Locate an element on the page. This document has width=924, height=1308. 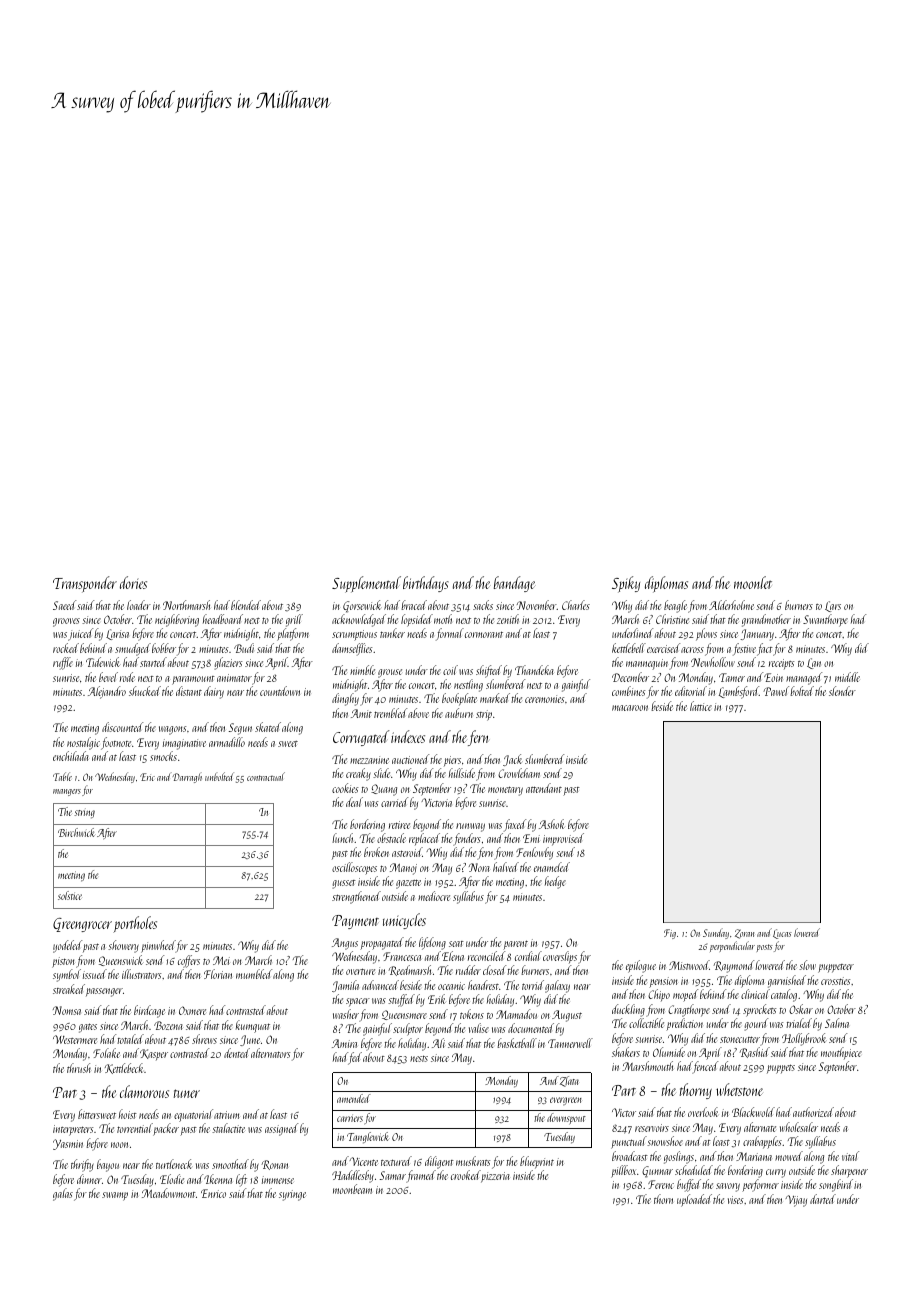
blended is located at coordinates (246, 605).
